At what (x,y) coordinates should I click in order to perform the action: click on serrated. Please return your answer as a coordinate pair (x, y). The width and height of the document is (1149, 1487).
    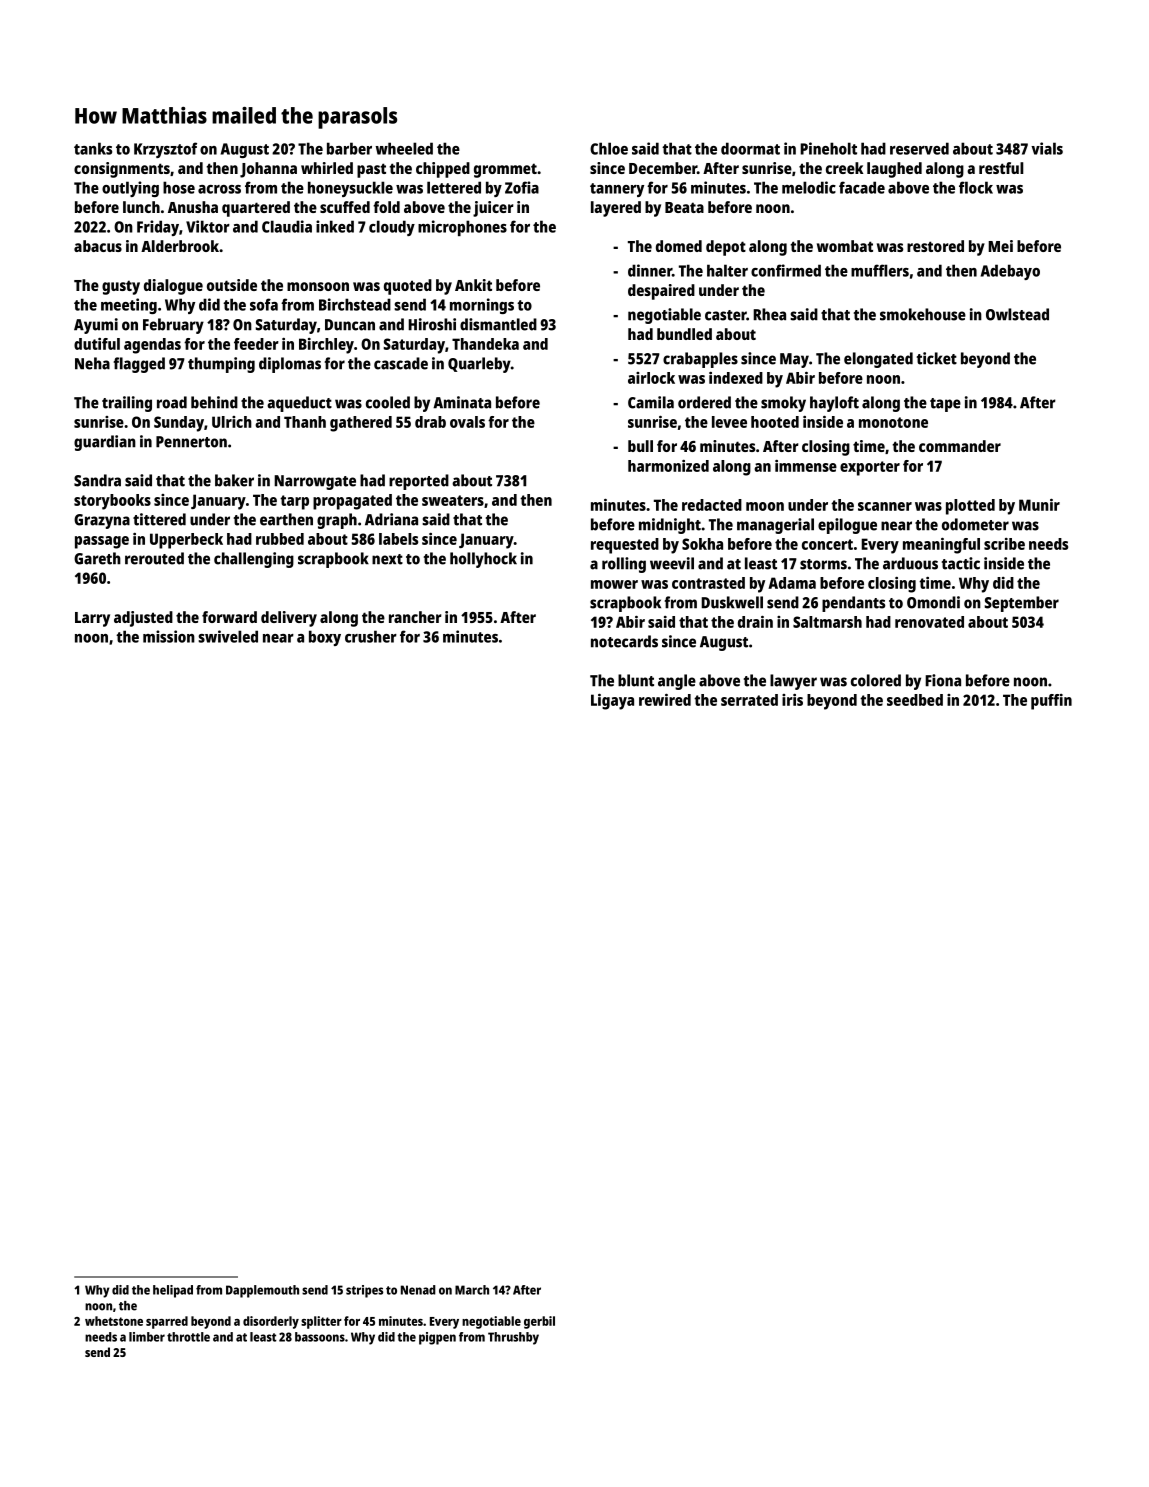
    Looking at the image, I should click on (749, 700).
